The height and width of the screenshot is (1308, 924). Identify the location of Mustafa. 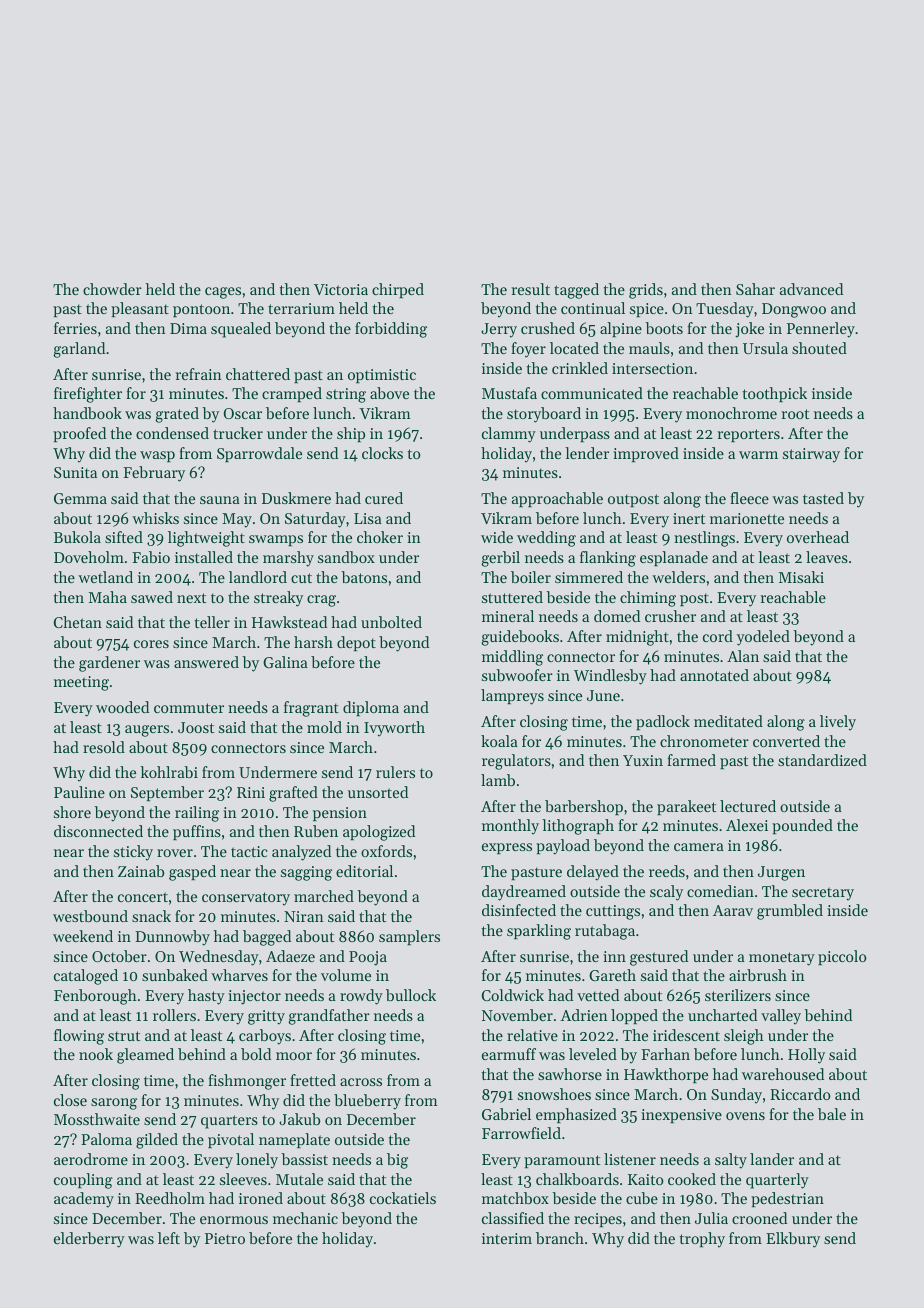
(509, 393).
